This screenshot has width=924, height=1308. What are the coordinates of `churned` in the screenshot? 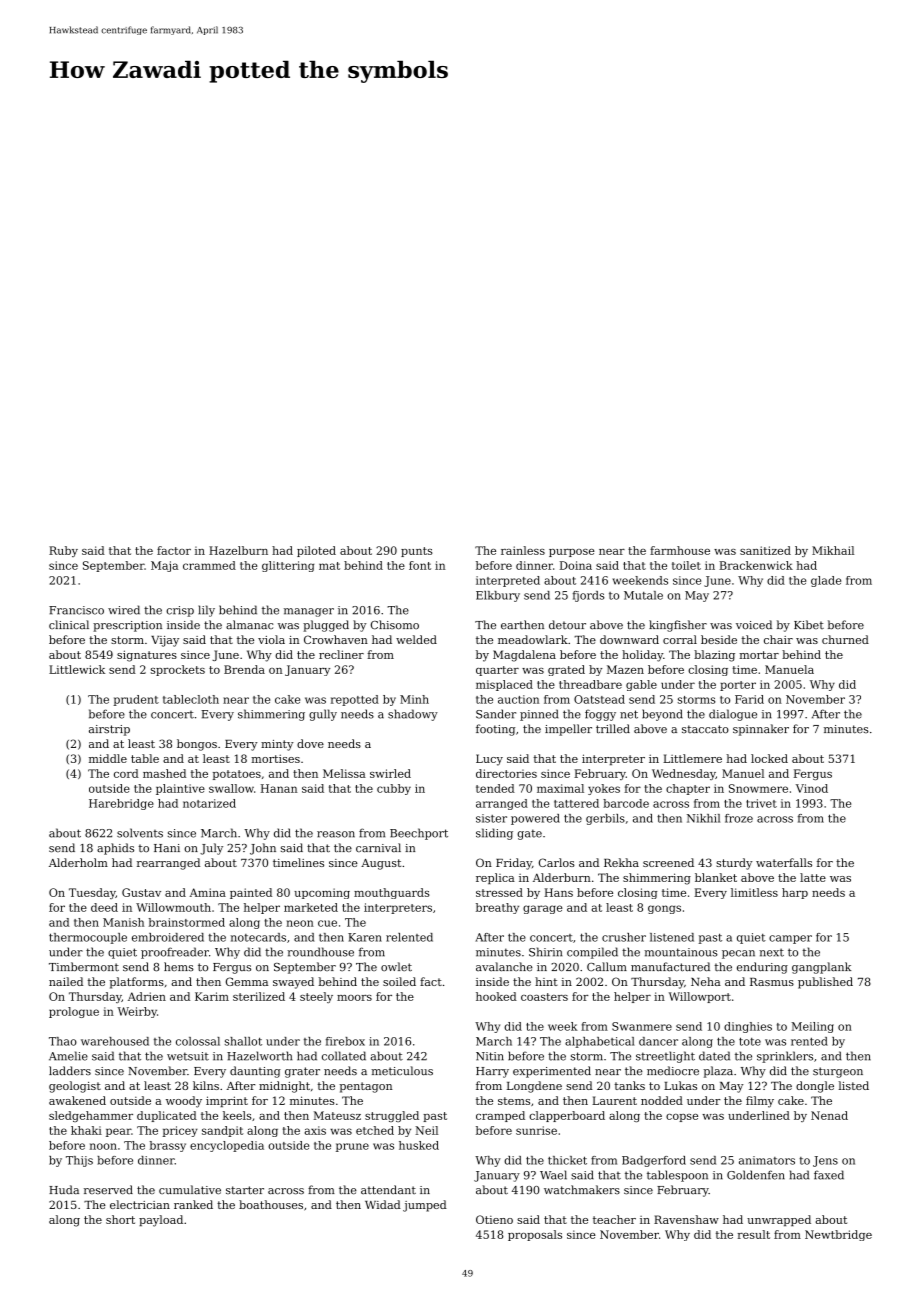 It's located at (845, 639).
